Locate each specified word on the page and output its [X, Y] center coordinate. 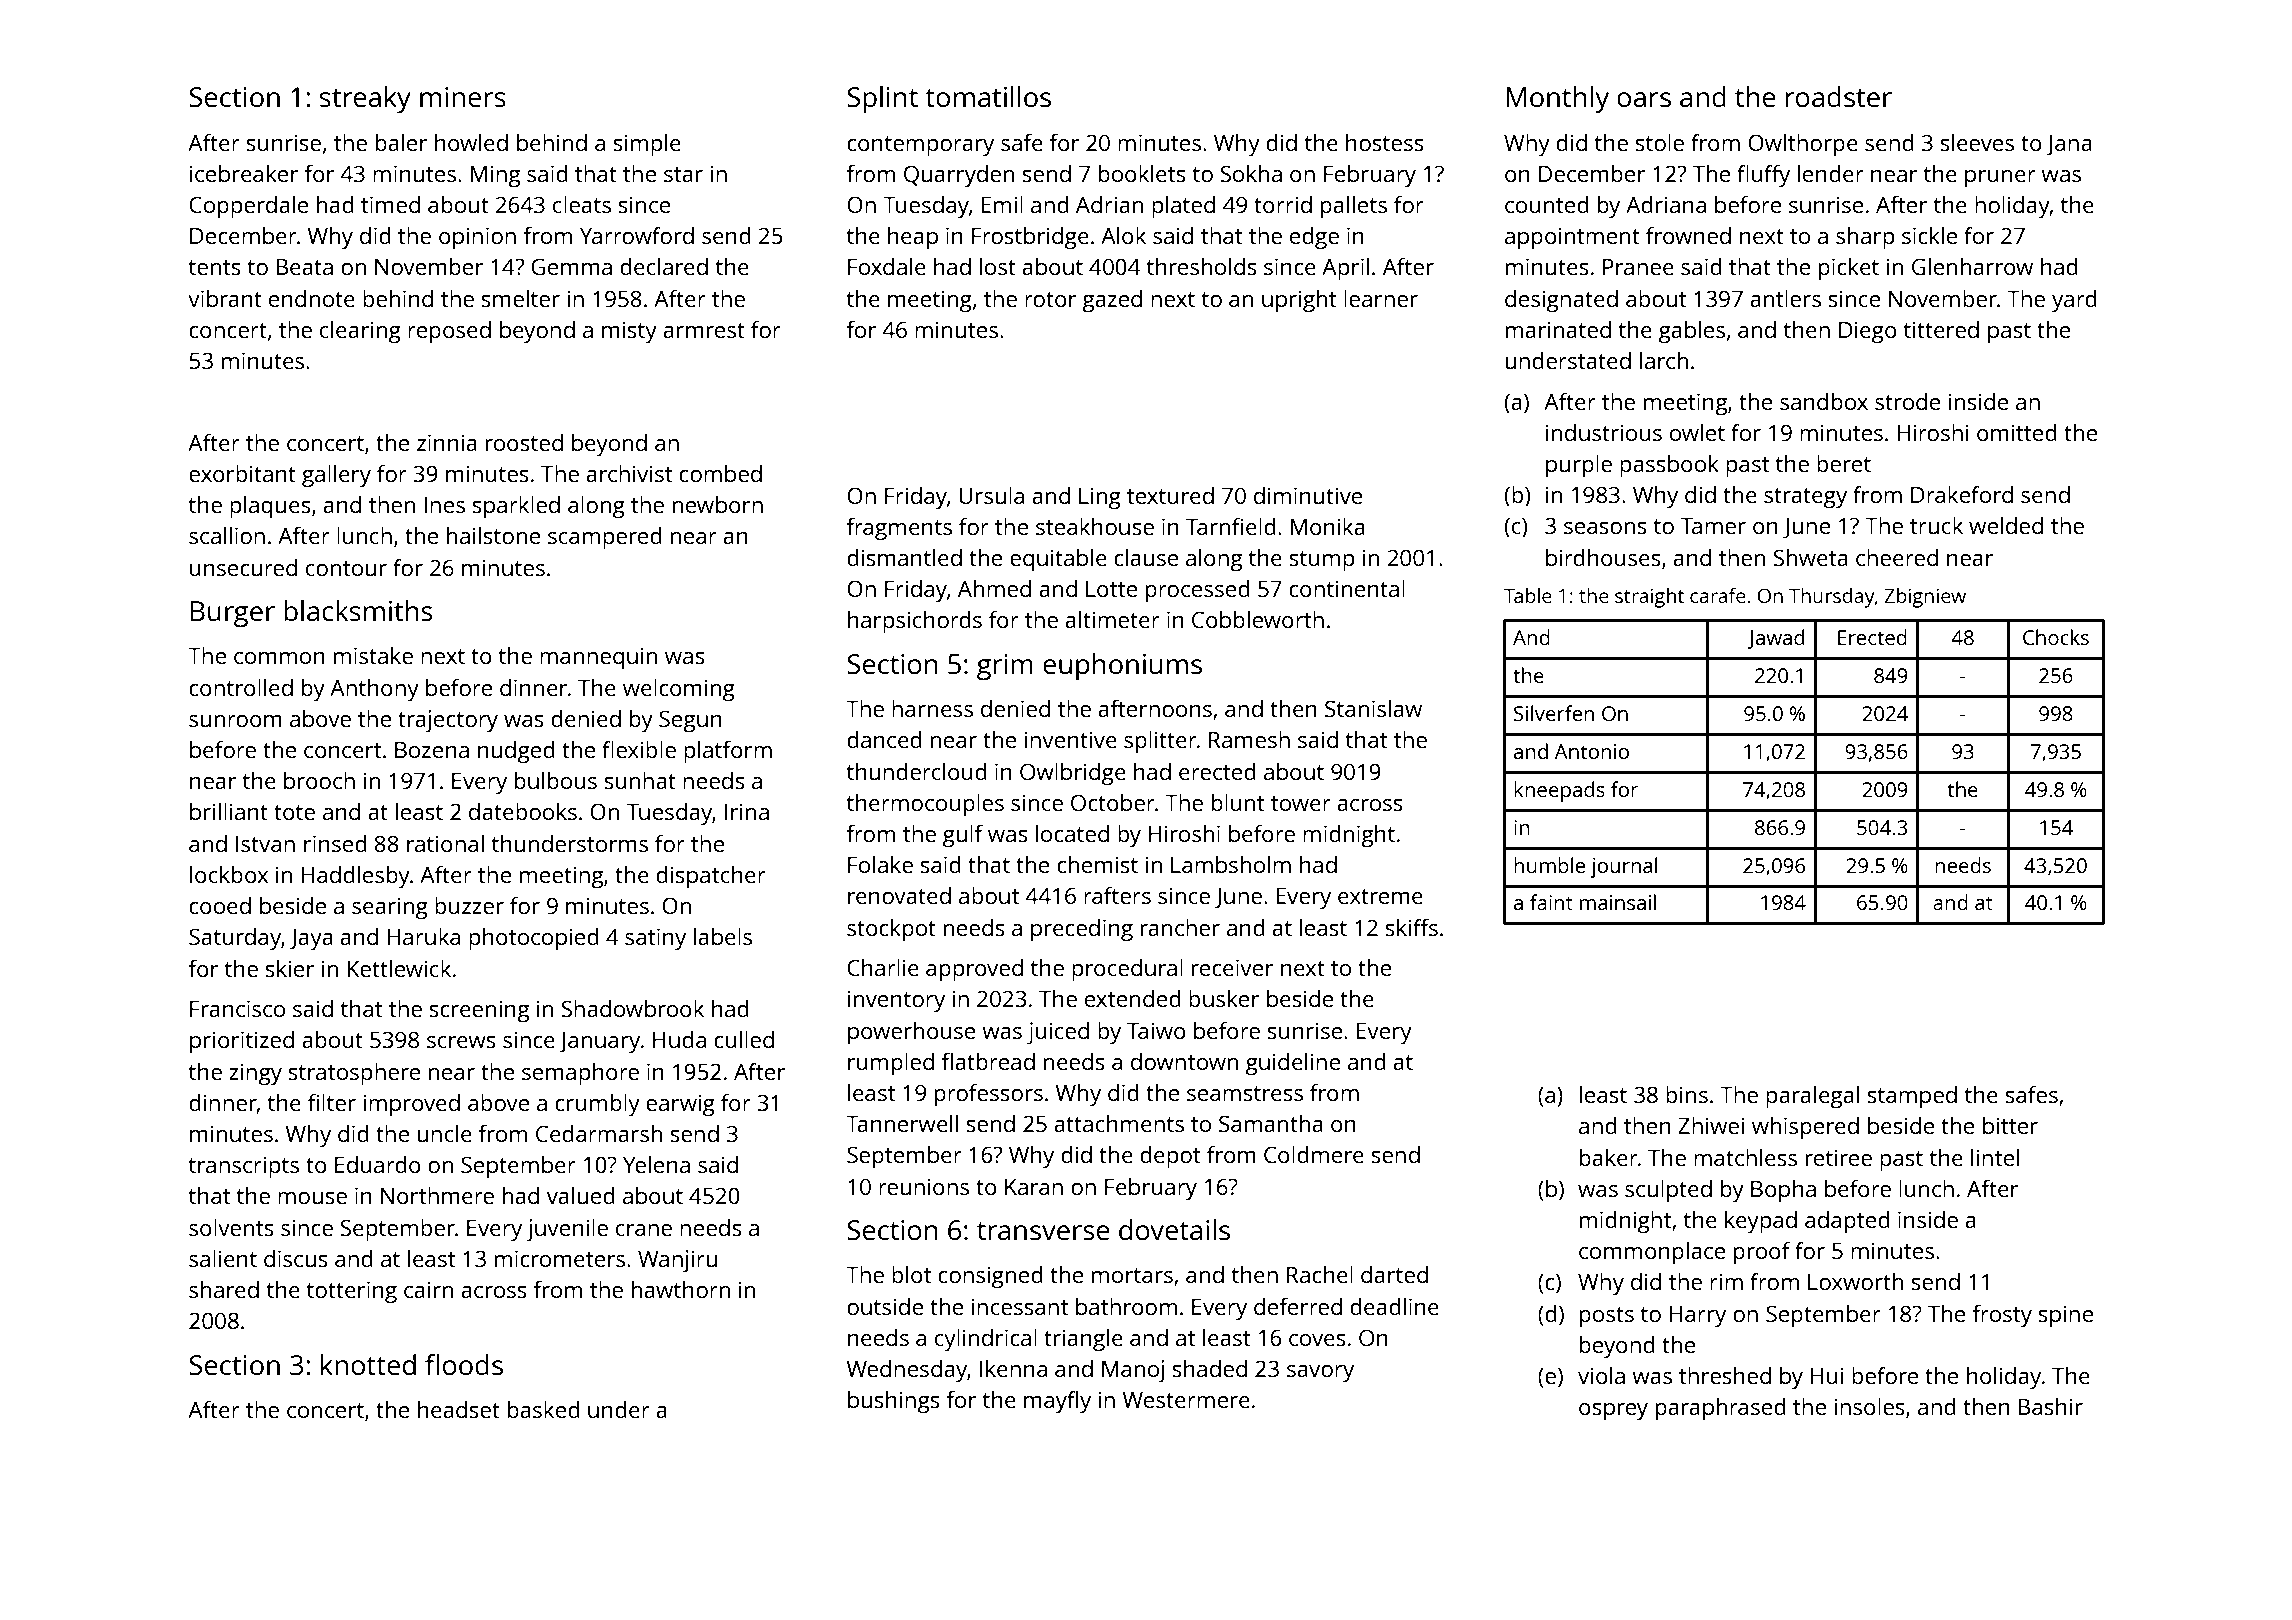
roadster [1839, 96]
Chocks [2056, 637]
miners [463, 97]
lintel [1995, 1157]
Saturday [235, 939]
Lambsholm [1231, 864]
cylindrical [986, 1340]
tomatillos [988, 96]
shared [224, 1289]
